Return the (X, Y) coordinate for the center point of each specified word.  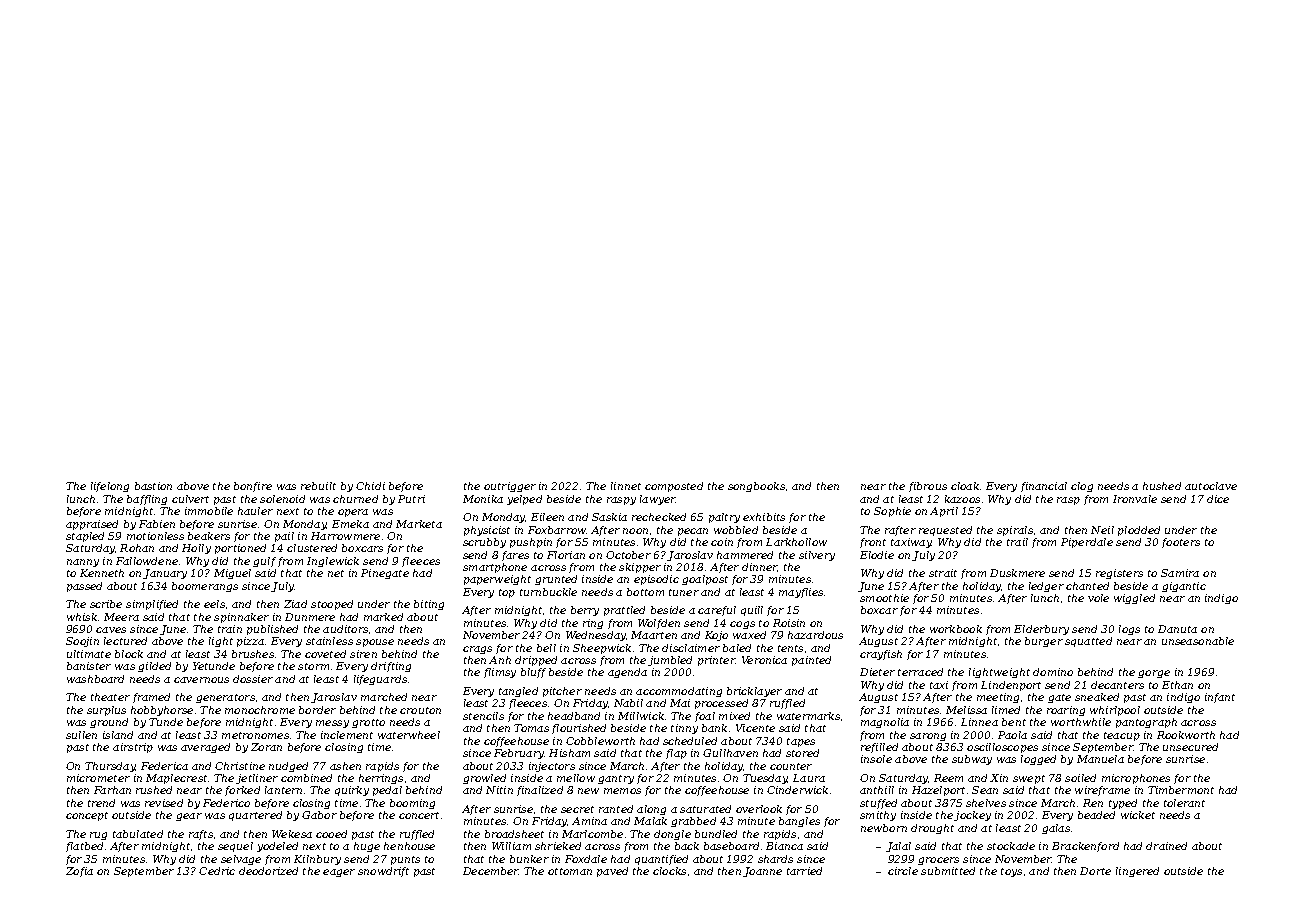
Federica (164, 766)
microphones (1136, 779)
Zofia (79, 872)
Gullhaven (730, 753)
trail (1017, 542)
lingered (1137, 872)
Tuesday (765, 779)
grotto (368, 723)
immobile (209, 511)
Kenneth (102, 573)
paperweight (497, 580)
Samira (1180, 573)
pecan (693, 532)
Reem (948, 778)
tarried (804, 871)
